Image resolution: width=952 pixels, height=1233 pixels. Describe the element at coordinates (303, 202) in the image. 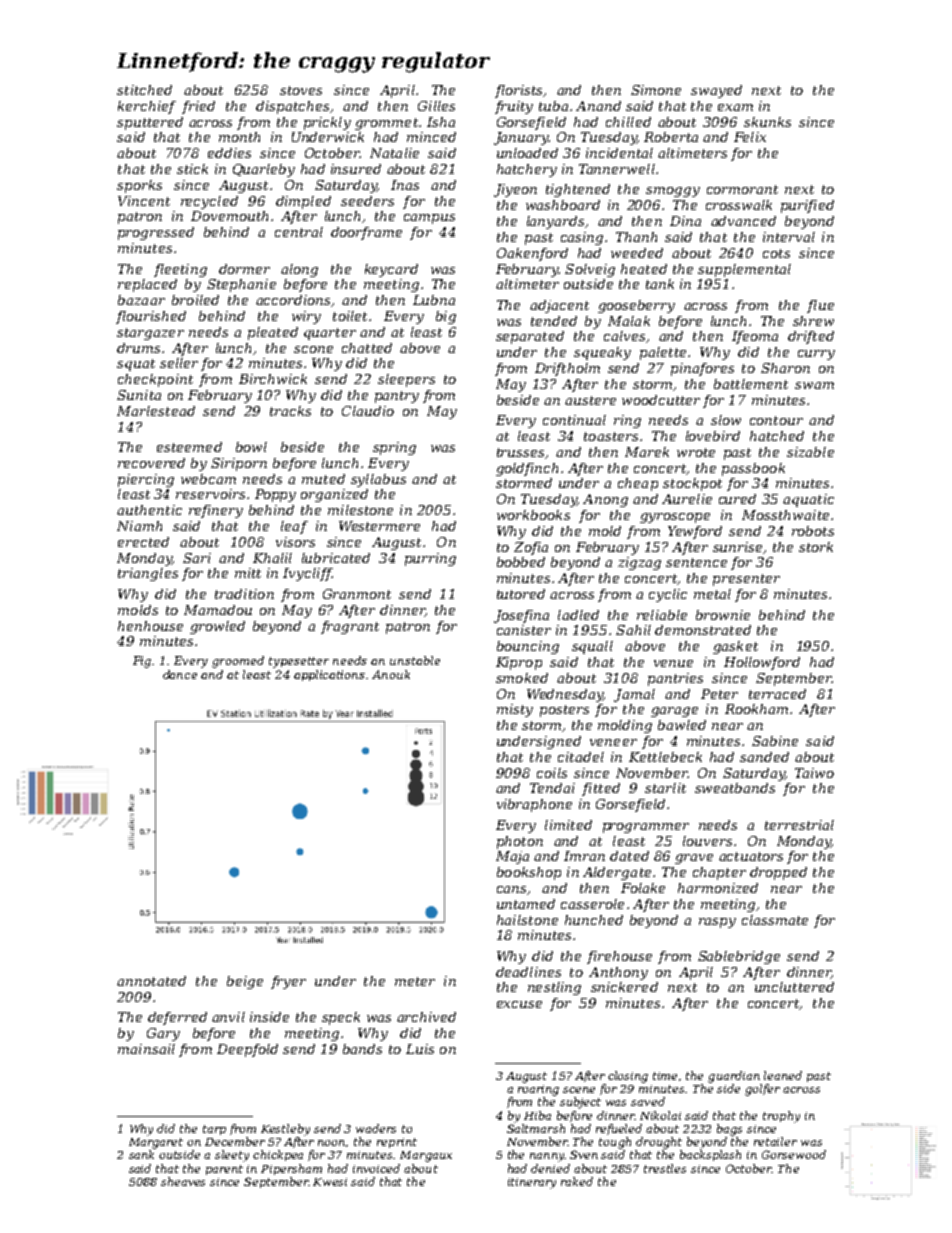

I see `dimpled` at that location.
